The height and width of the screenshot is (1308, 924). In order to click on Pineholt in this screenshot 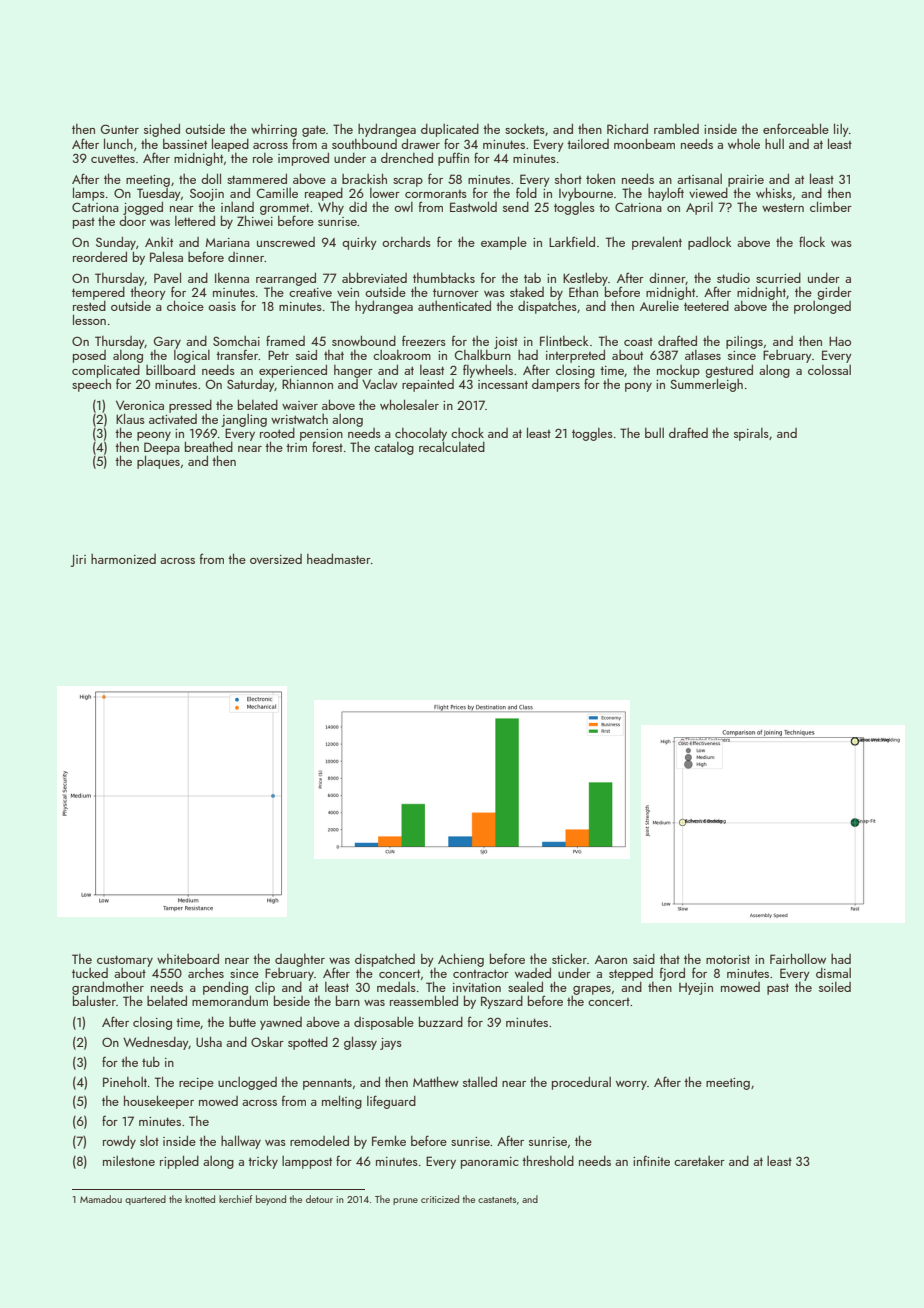, I will do `click(125, 1082)`.
